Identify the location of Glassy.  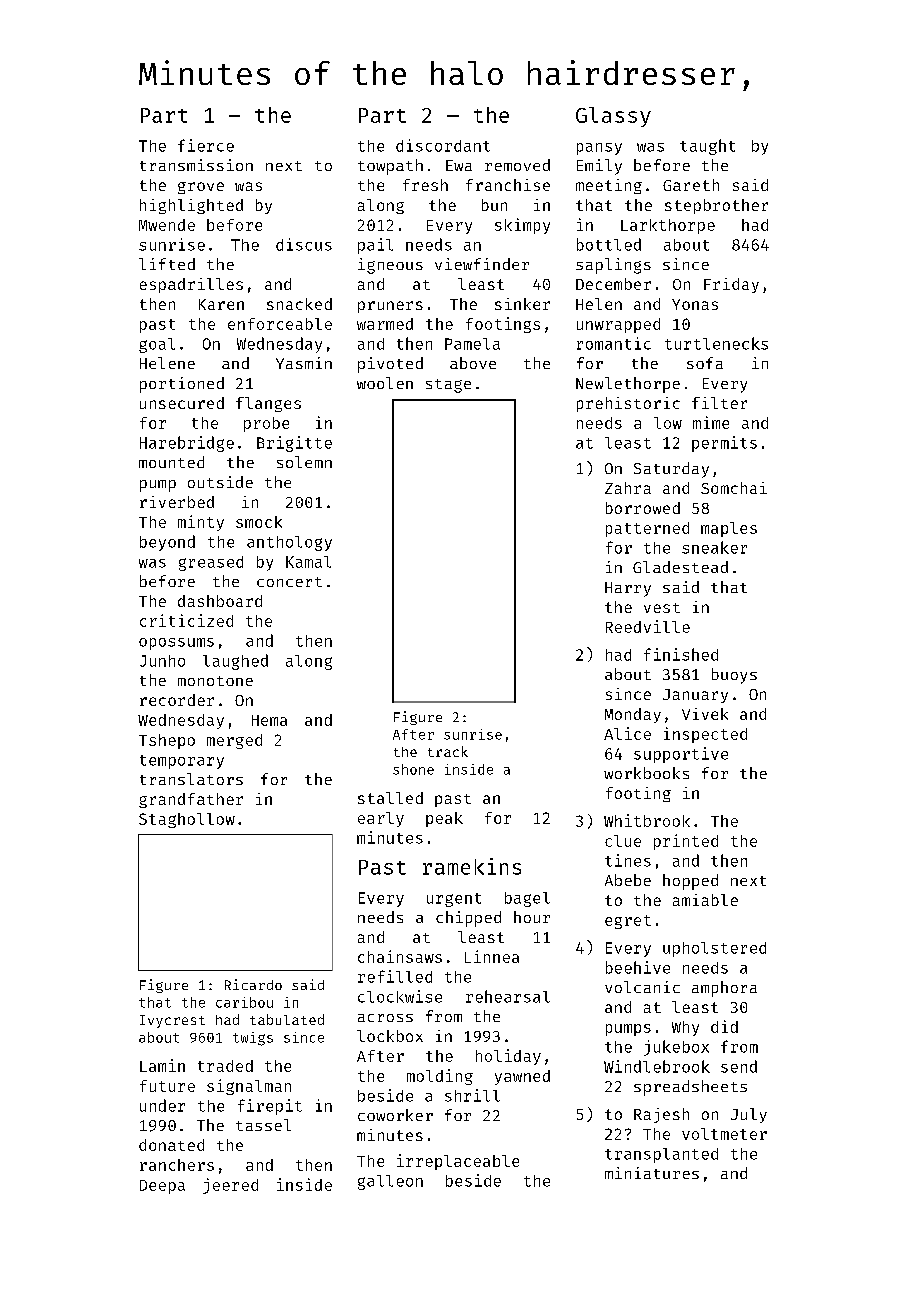
(613, 117).
